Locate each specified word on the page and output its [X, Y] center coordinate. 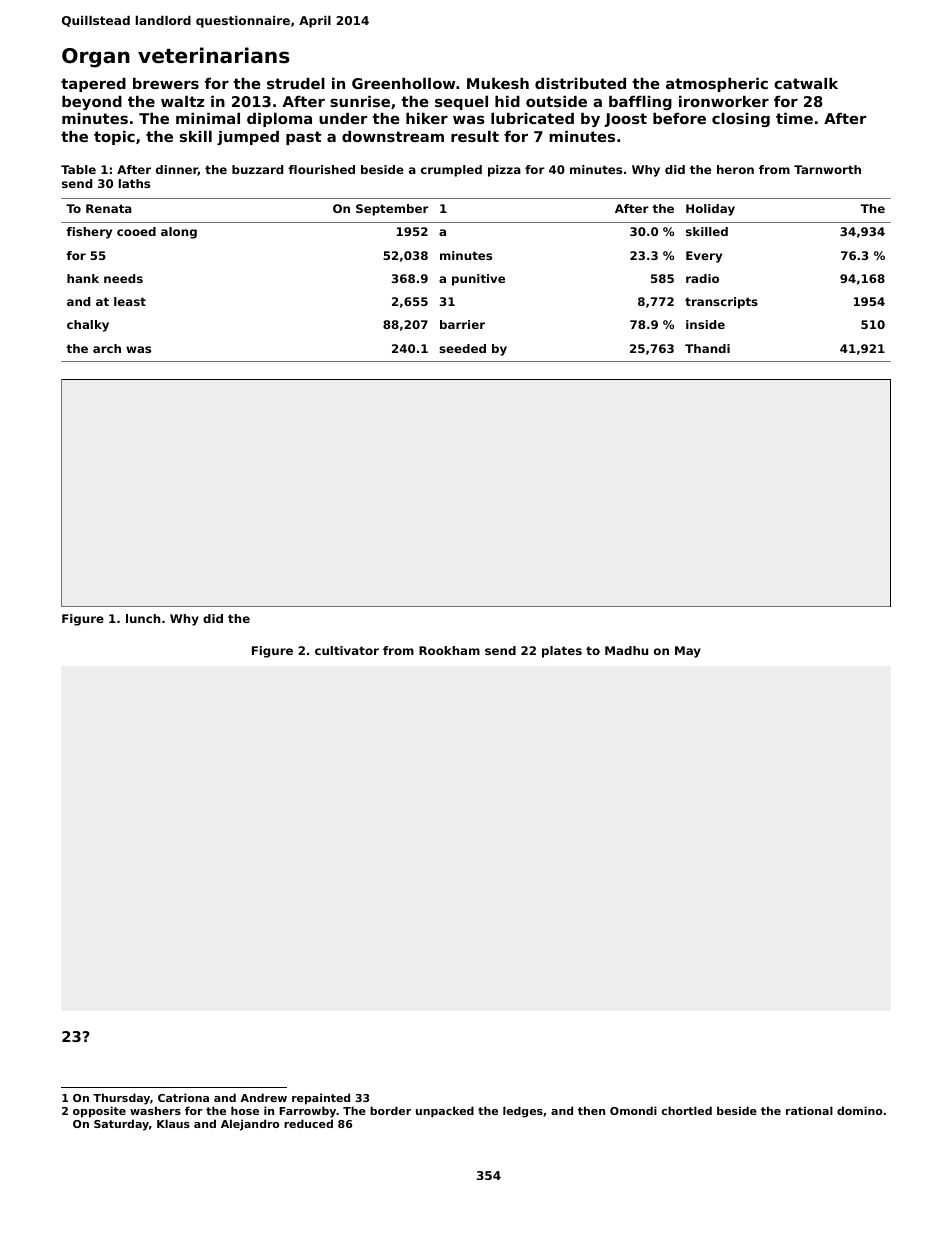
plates [562, 652]
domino [859, 1110]
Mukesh [498, 83]
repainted [321, 1099]
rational [809, 1110]
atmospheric [717, 85]
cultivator [347, 650]
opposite [99, 1112]
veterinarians [214, 55]
